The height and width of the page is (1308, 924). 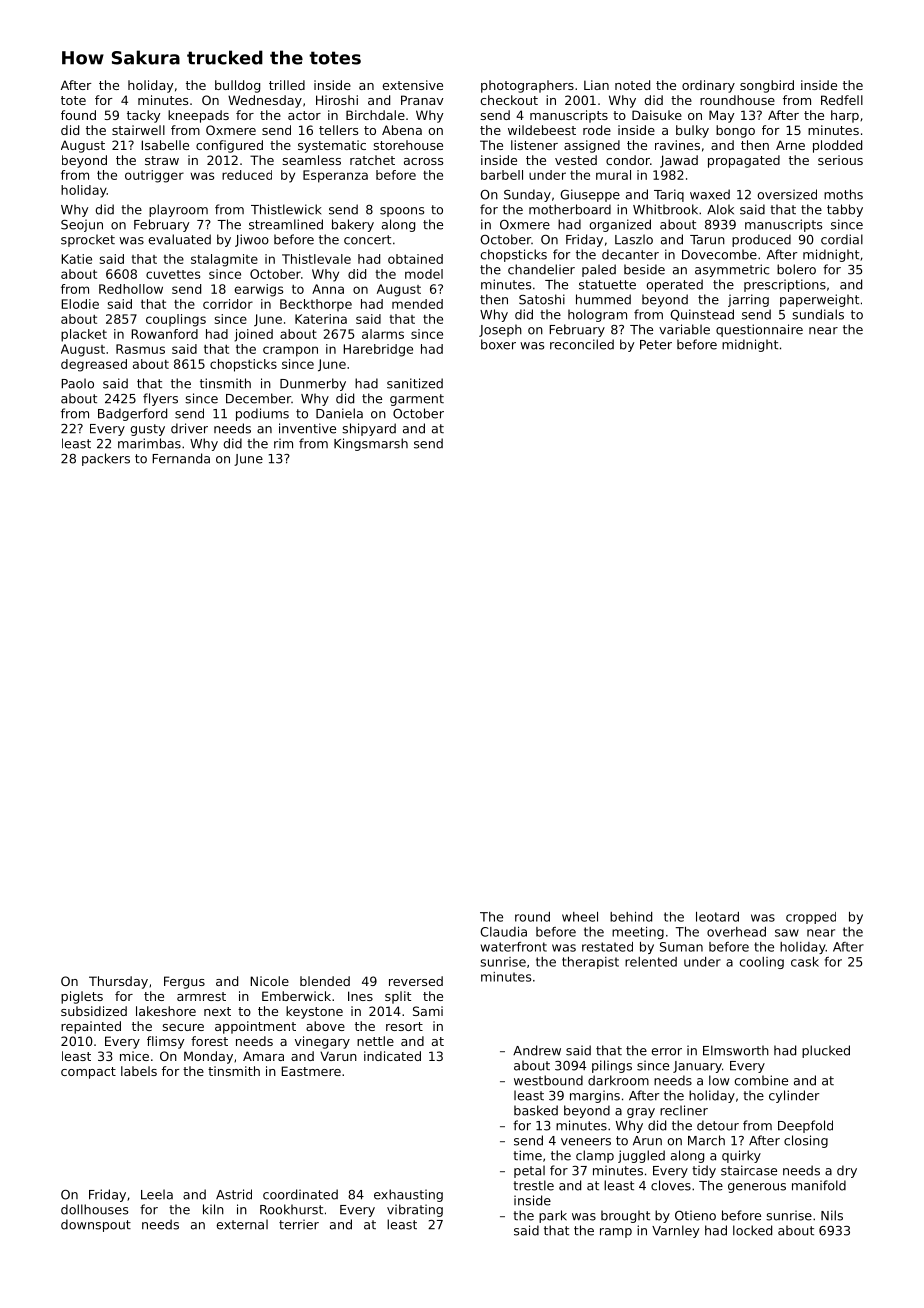 I want to click on Redhollow, so click(x=131, y=289).
